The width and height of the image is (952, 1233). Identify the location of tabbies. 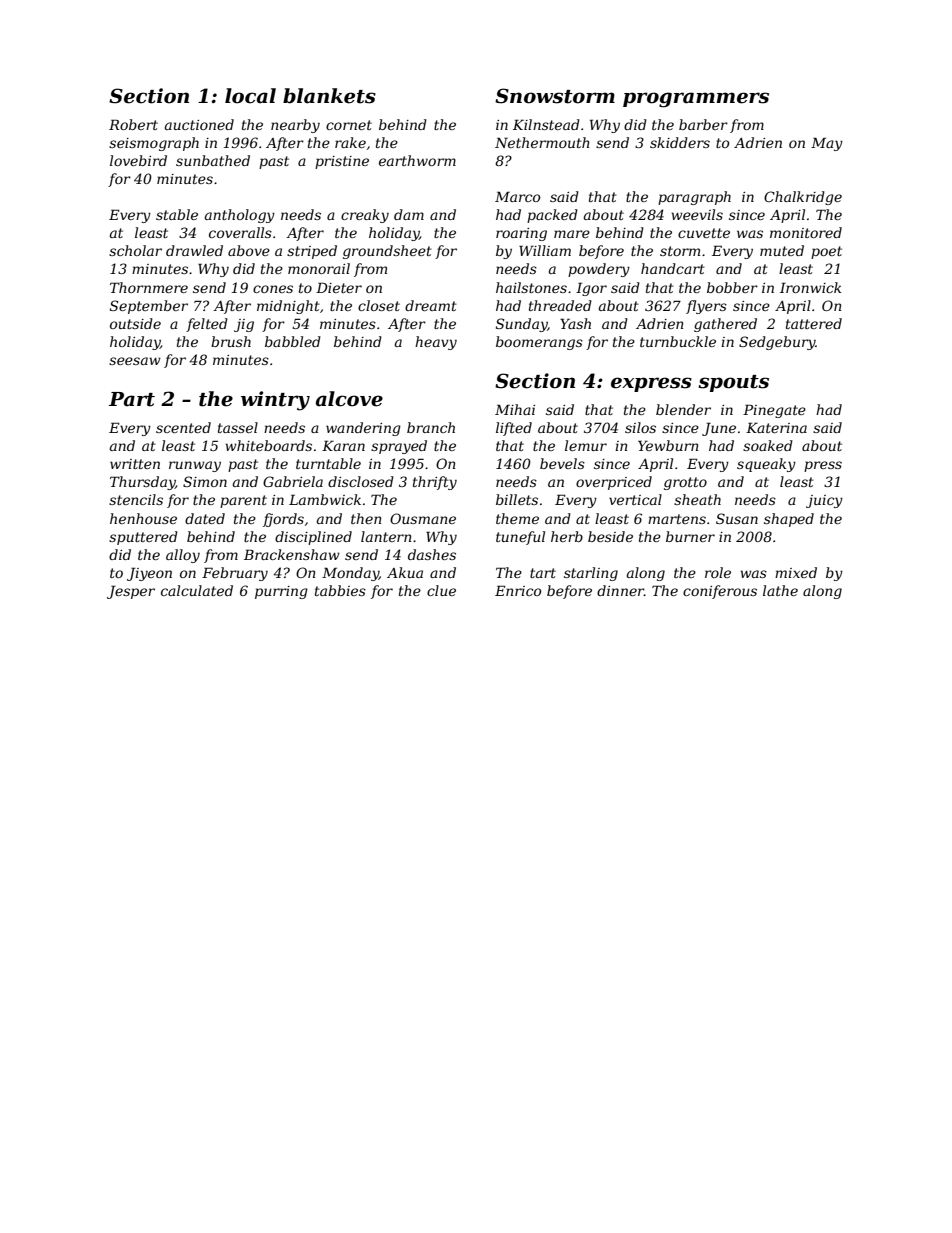
(340, 590).
